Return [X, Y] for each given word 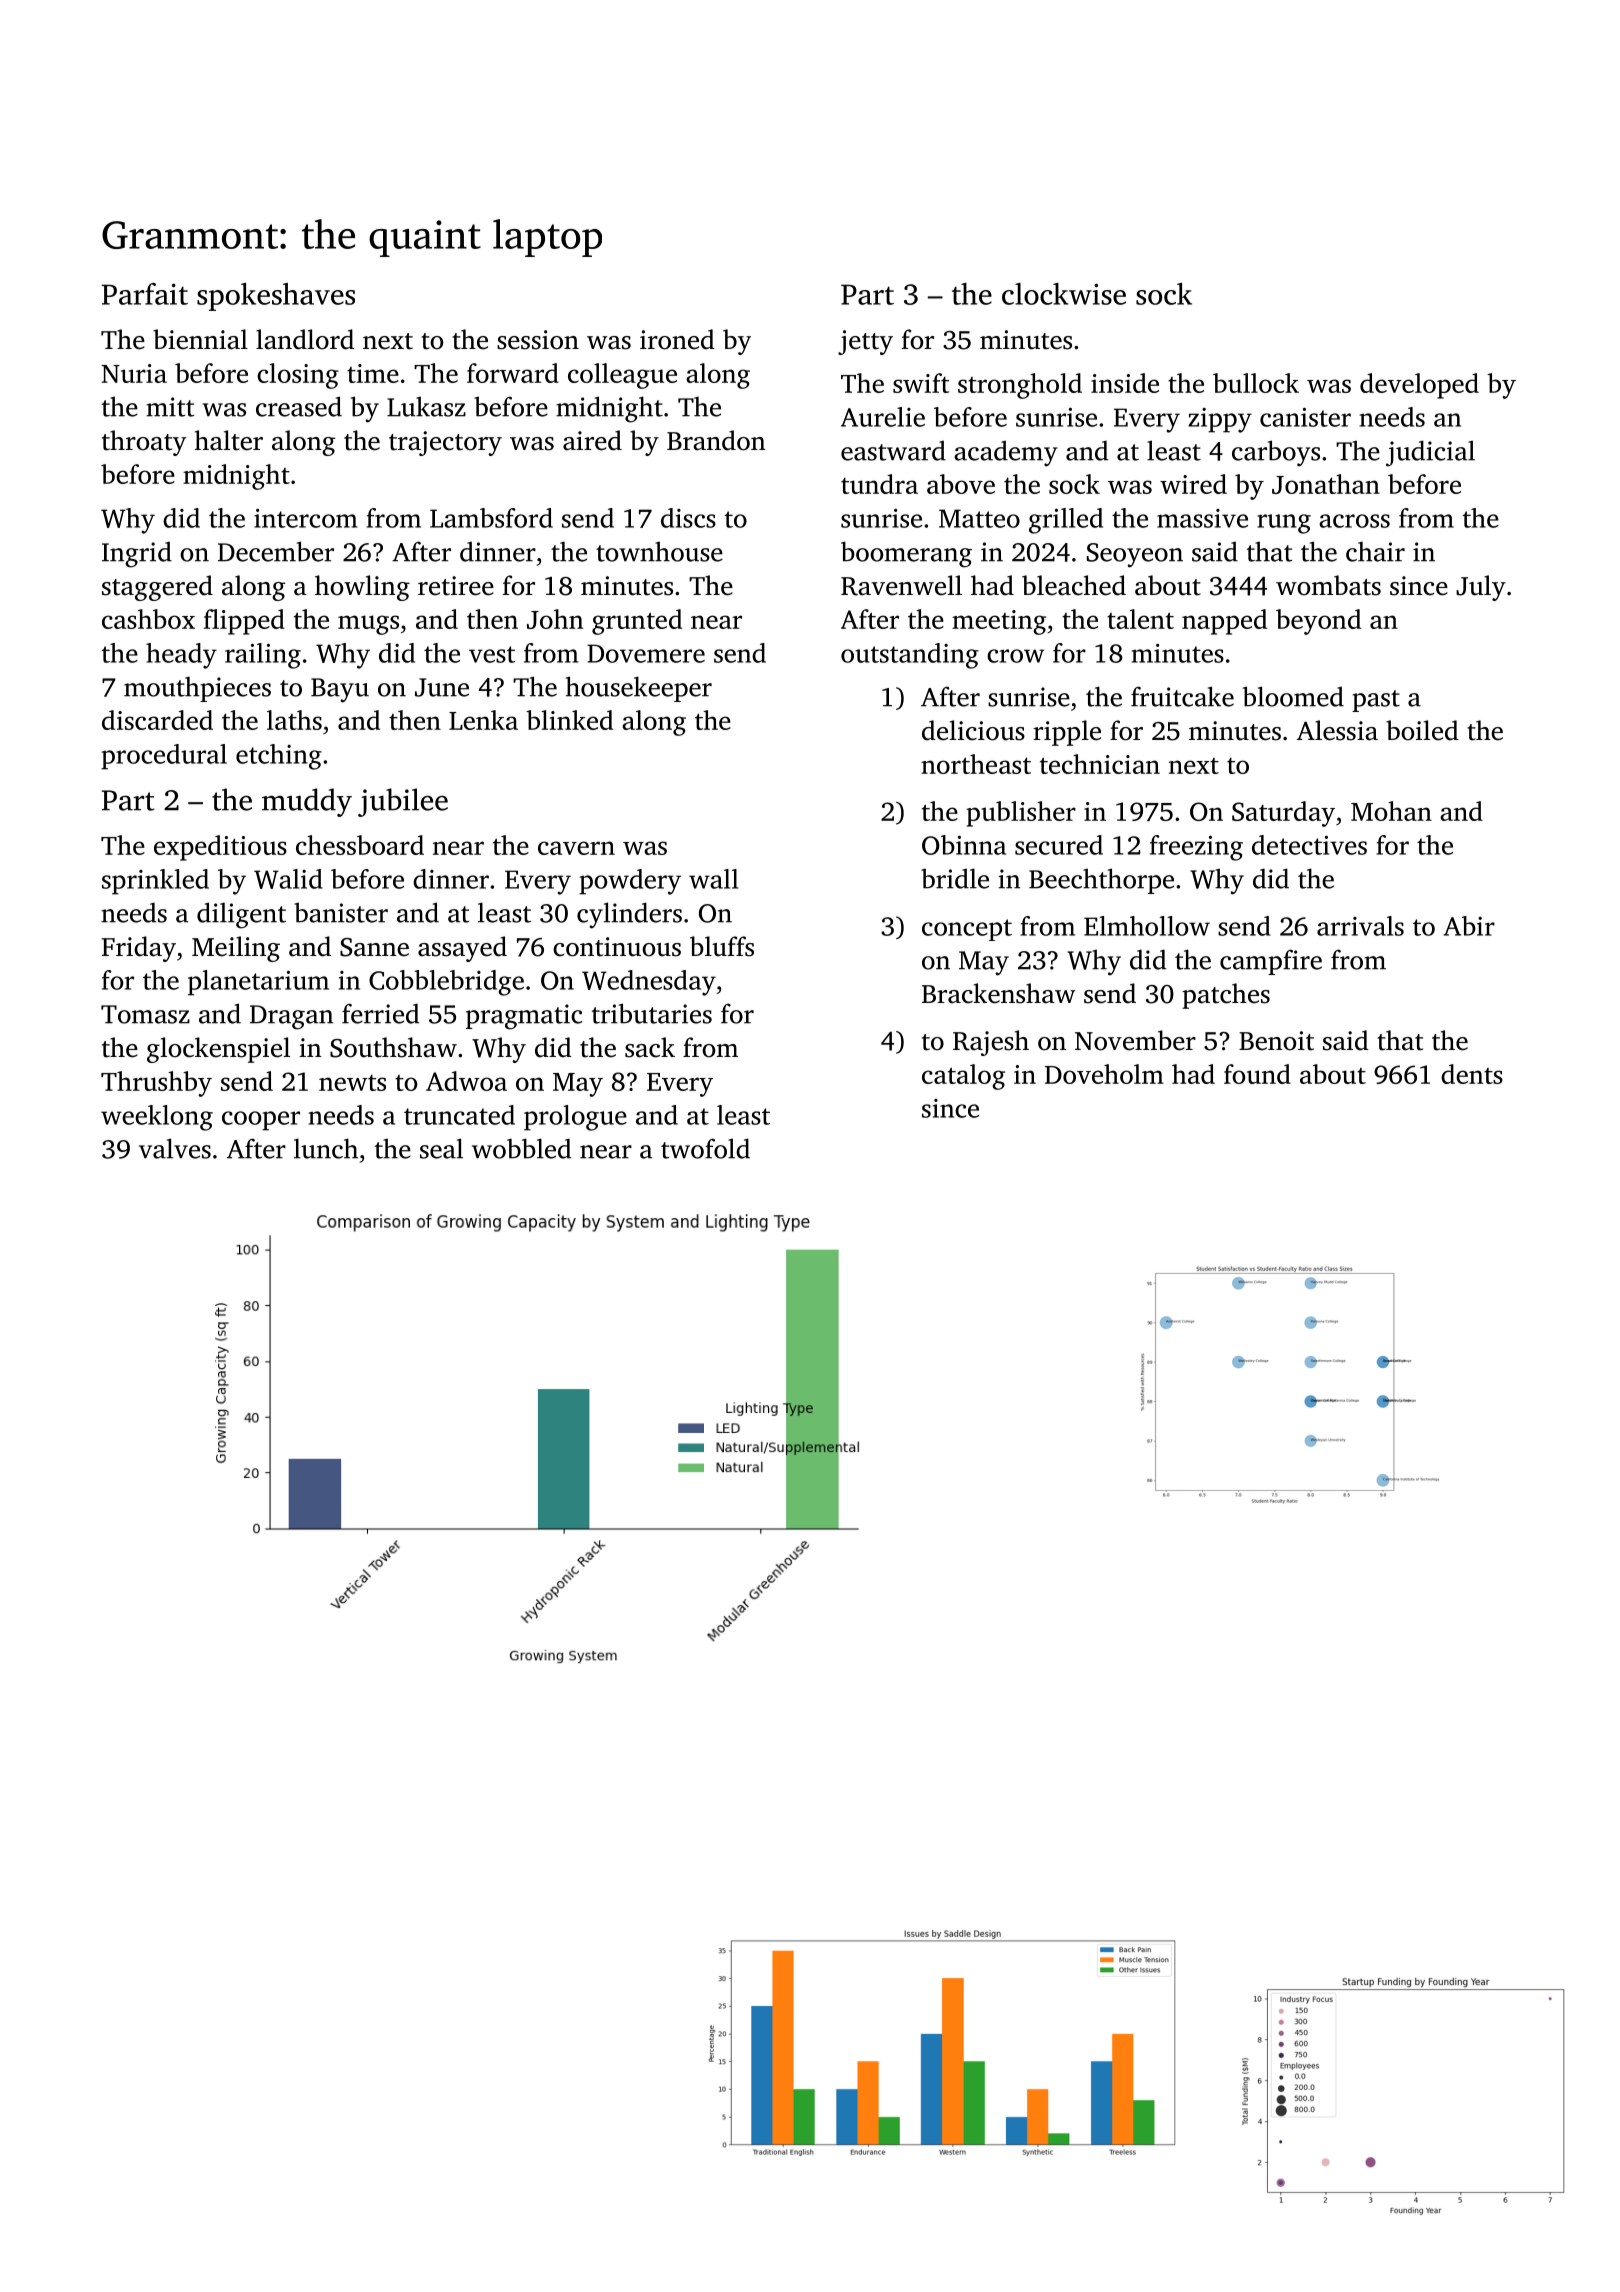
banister [341, 912]
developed [1419, 386]
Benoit [1276, 1041]
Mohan [1391, 811]
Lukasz [426, 406]
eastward [893, 450]
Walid [288, 879]
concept [967, 930]
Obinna [964, 845]
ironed [677, 339]
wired [1193, 484]
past [1376, 701]
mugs [368, 625]
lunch [326, 1148]
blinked [569, 720]
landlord [305, 339]
